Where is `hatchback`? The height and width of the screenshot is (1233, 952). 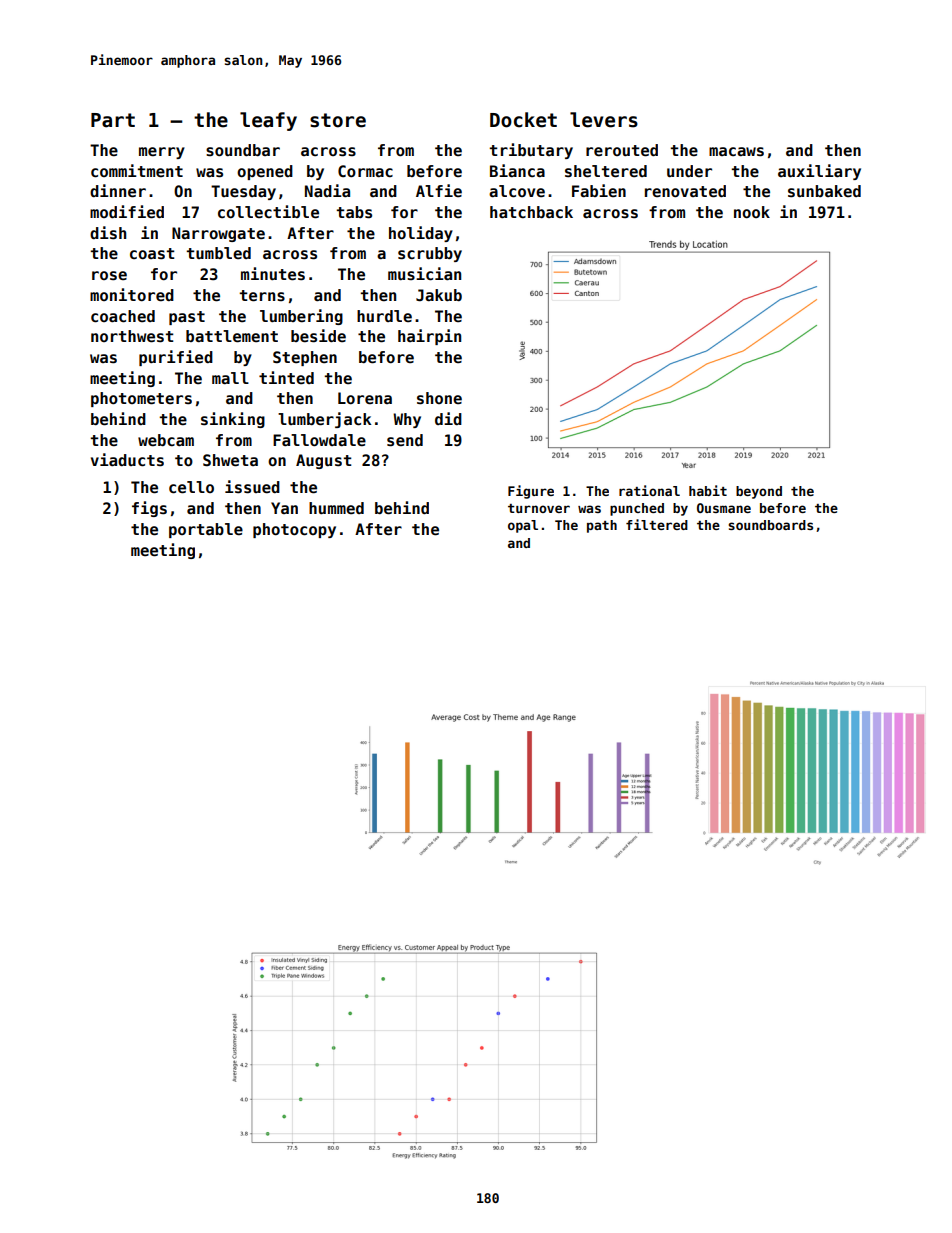 hatchback is located at coordinates (531, 212).
